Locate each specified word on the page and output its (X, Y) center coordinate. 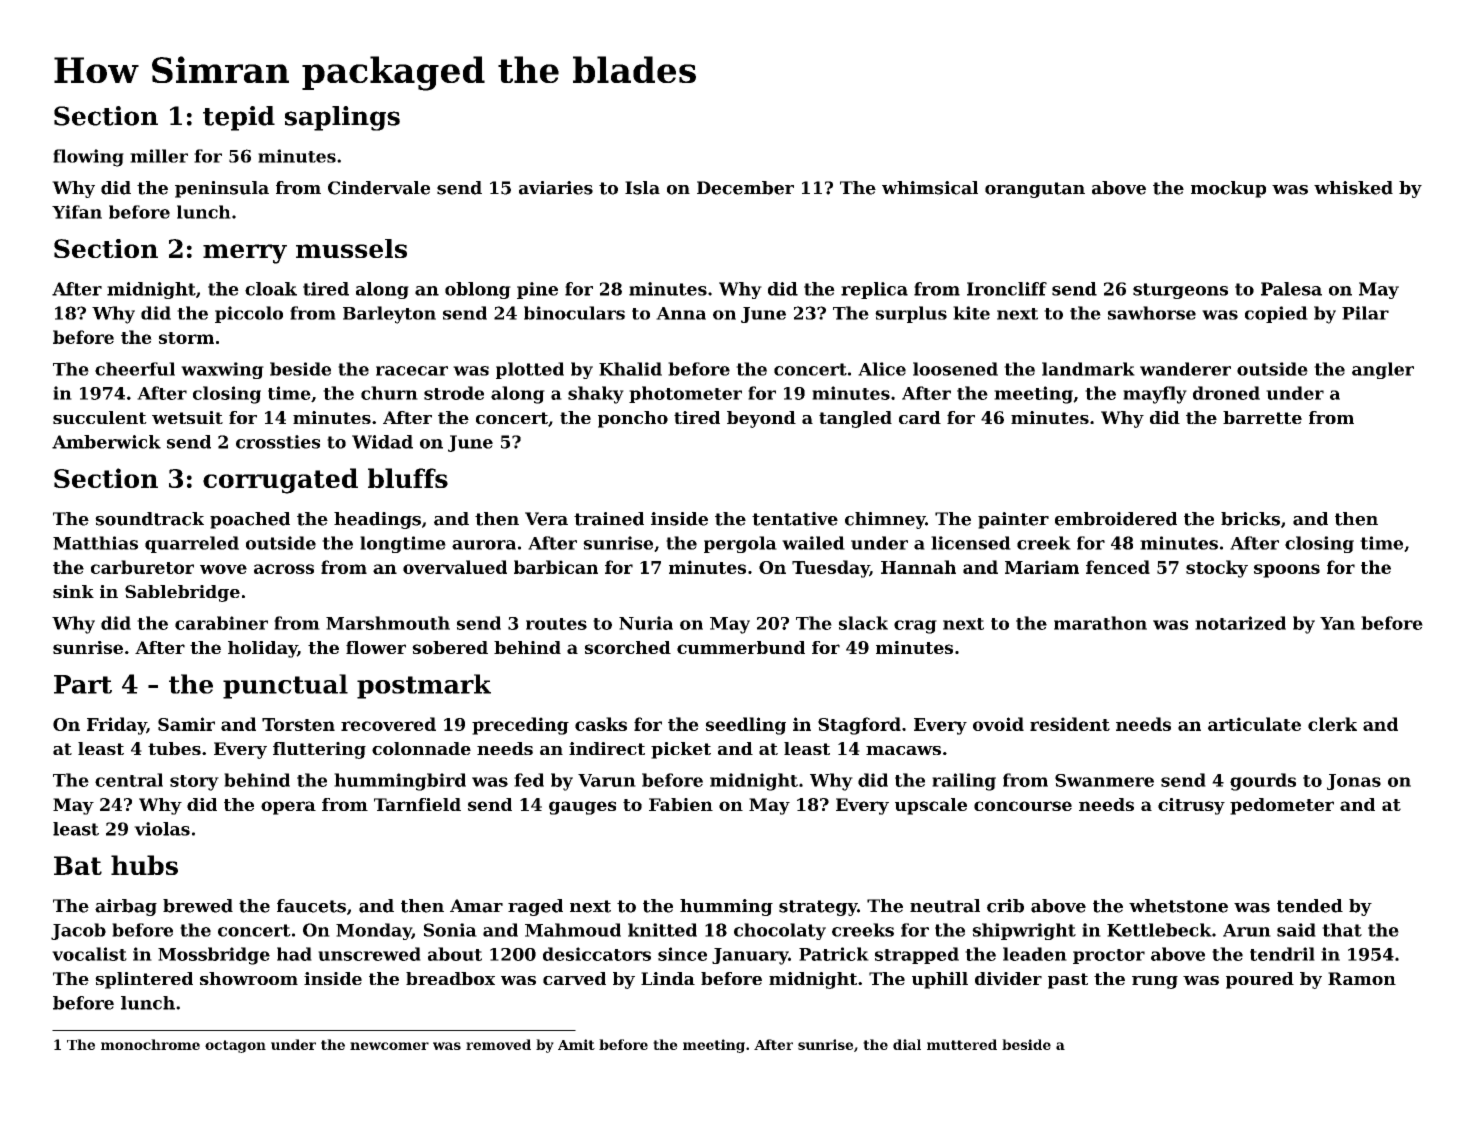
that (1342, 930)
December (745, 188)
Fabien (681, 804)
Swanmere (1104, 780)
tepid (239, 118)
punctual (285, 686)
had (294, 954)
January (750, 956)
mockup (1228, 189)
